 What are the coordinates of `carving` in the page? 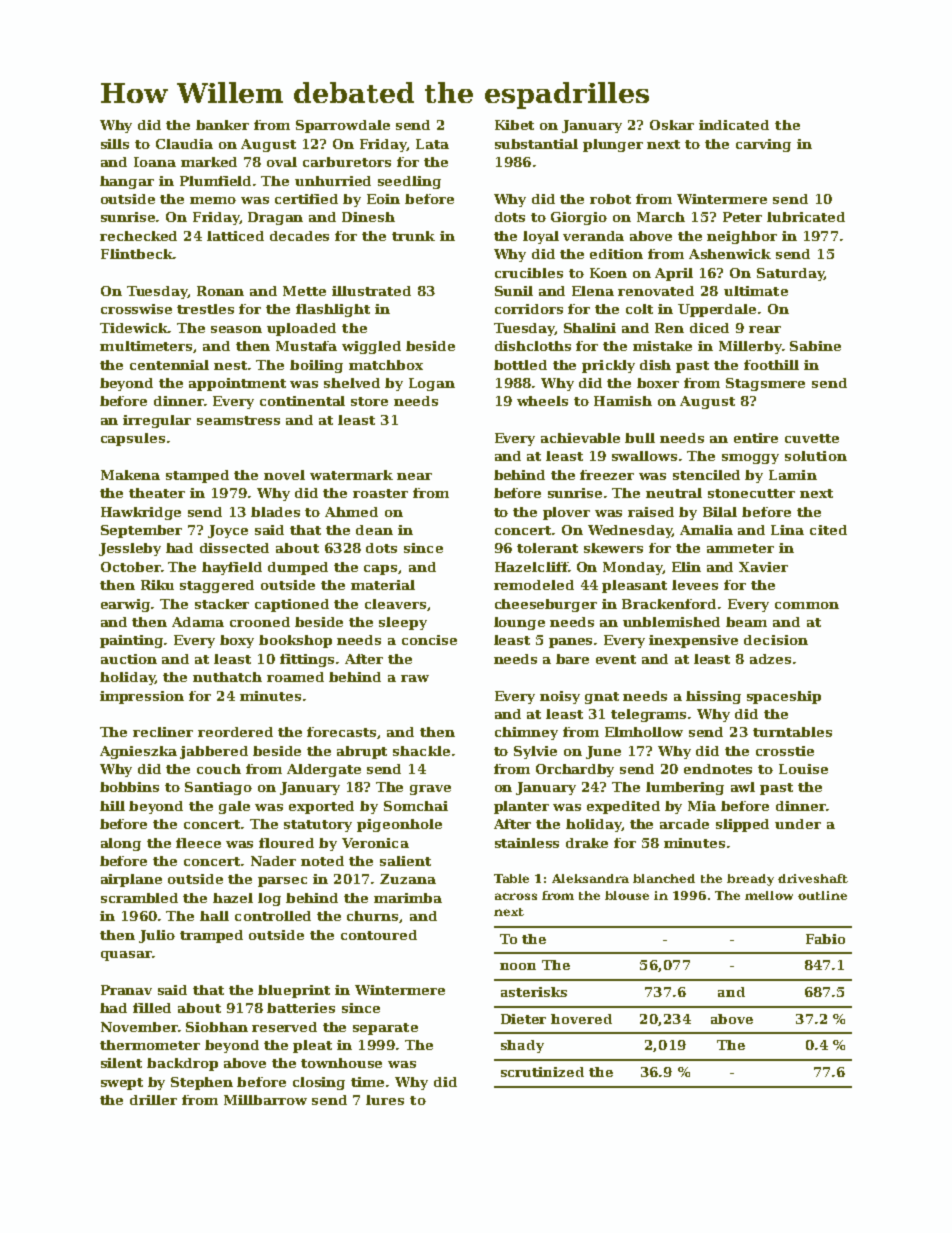 It's located at (763, 145).
